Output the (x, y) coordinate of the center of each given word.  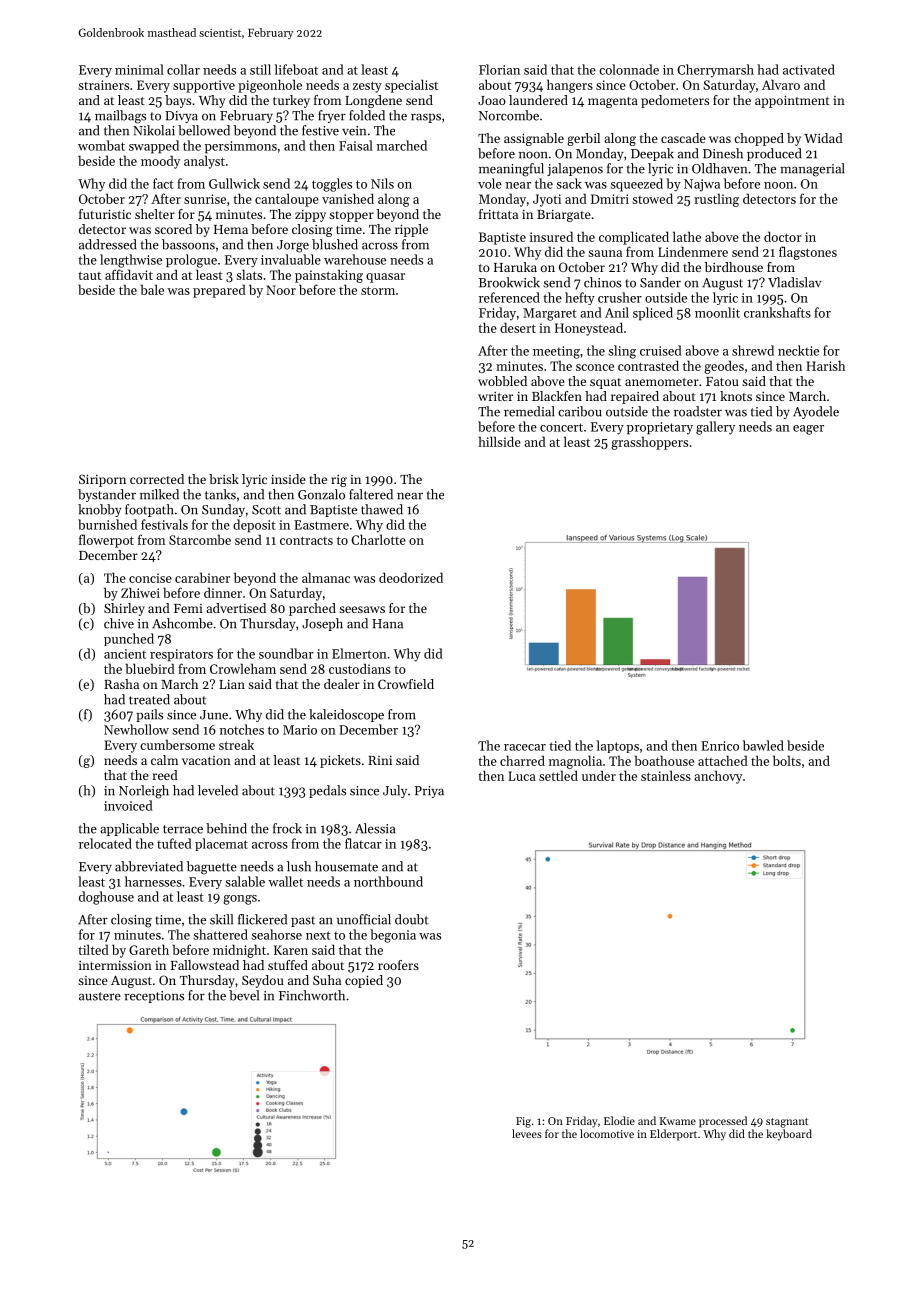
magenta (613, 102)
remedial (529, 411)
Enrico (720, 746)
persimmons (241, 147)
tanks (220, 494)
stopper (351, 216)
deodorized (411, 577)
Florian (499, 69)
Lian (232, 684)
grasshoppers (649, 443)
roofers (398, 965)
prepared (219, 291)
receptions (154, 997)
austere (100, 996)
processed (723, 1122)
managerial (812, 170)
